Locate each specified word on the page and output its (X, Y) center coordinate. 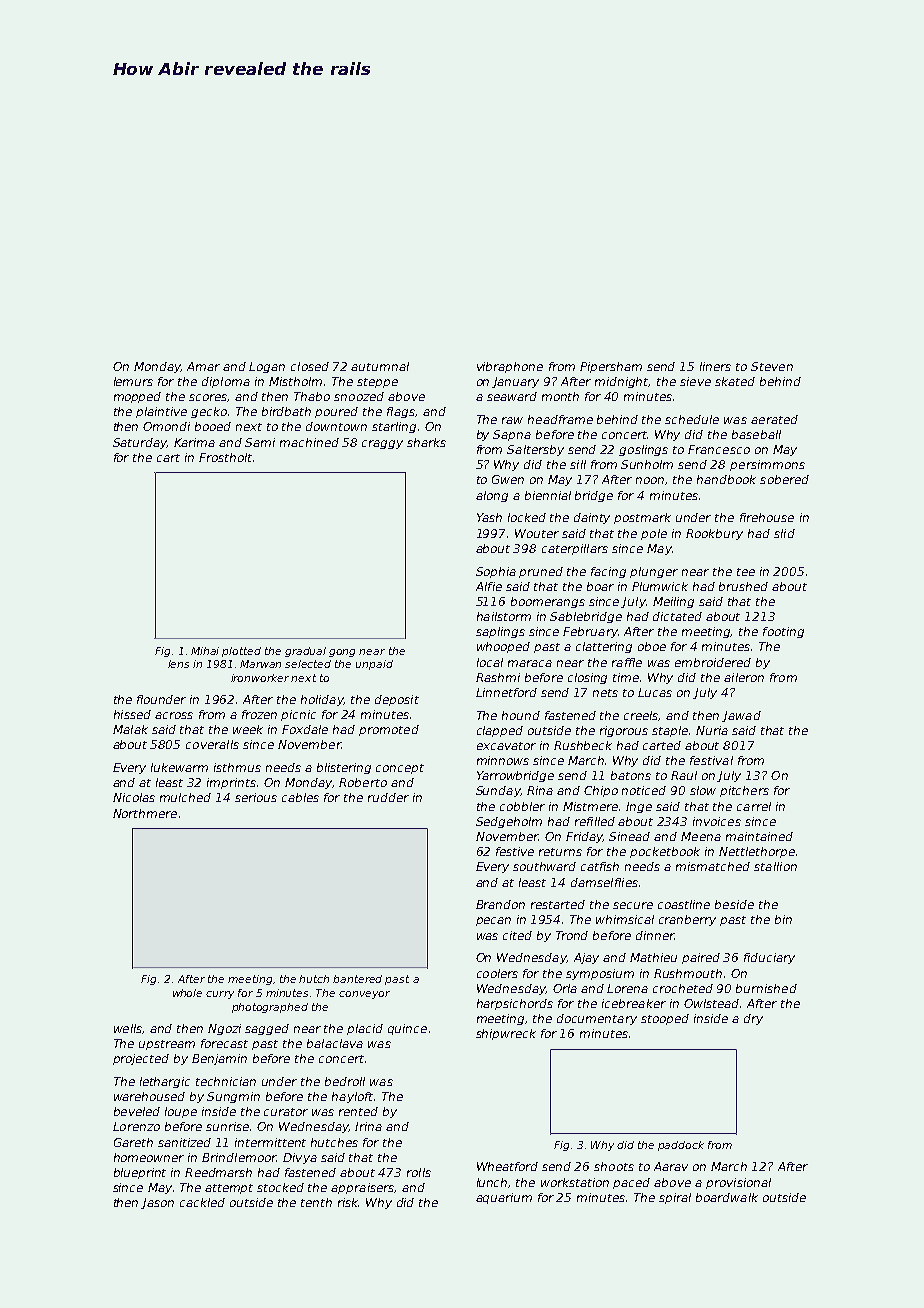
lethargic (165, 1082)
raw (512, 420)
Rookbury (714, 534)
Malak (130, 729)
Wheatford (507, 1166)
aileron (744, 677)
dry (753, 1019)
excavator (506, 746)
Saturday (140, 443)
